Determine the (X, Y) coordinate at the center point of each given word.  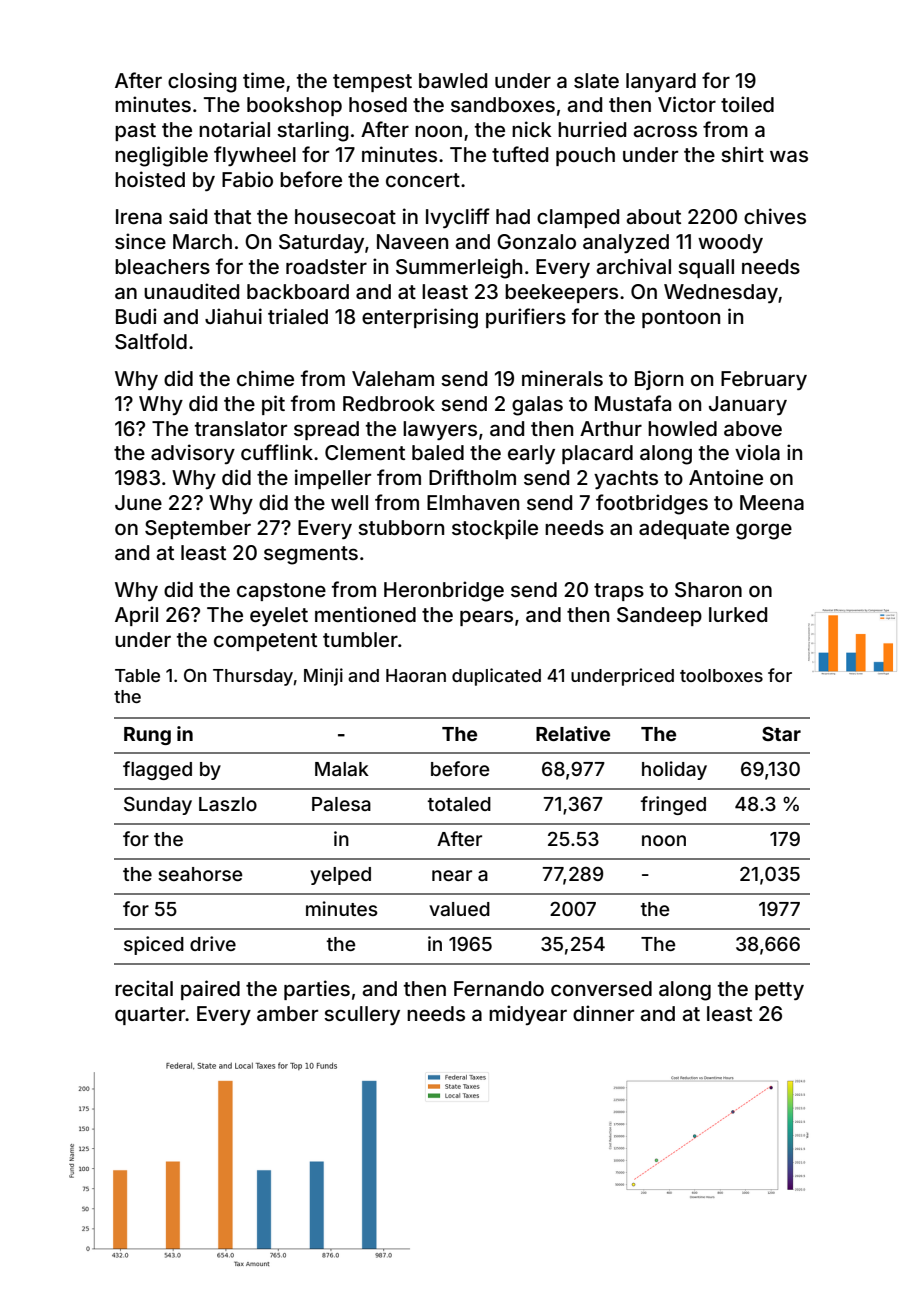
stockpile (495, 529)
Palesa (341, 804)
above (753, 428)
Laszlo (228, 804)
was (789, 156)
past (135, 132)
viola (757, 452)
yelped (340, 876)
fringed (673, 805)
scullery (362, 1015)
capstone (281, 592)
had (513, 216)
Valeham (393, 378)
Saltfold (151, 341)
